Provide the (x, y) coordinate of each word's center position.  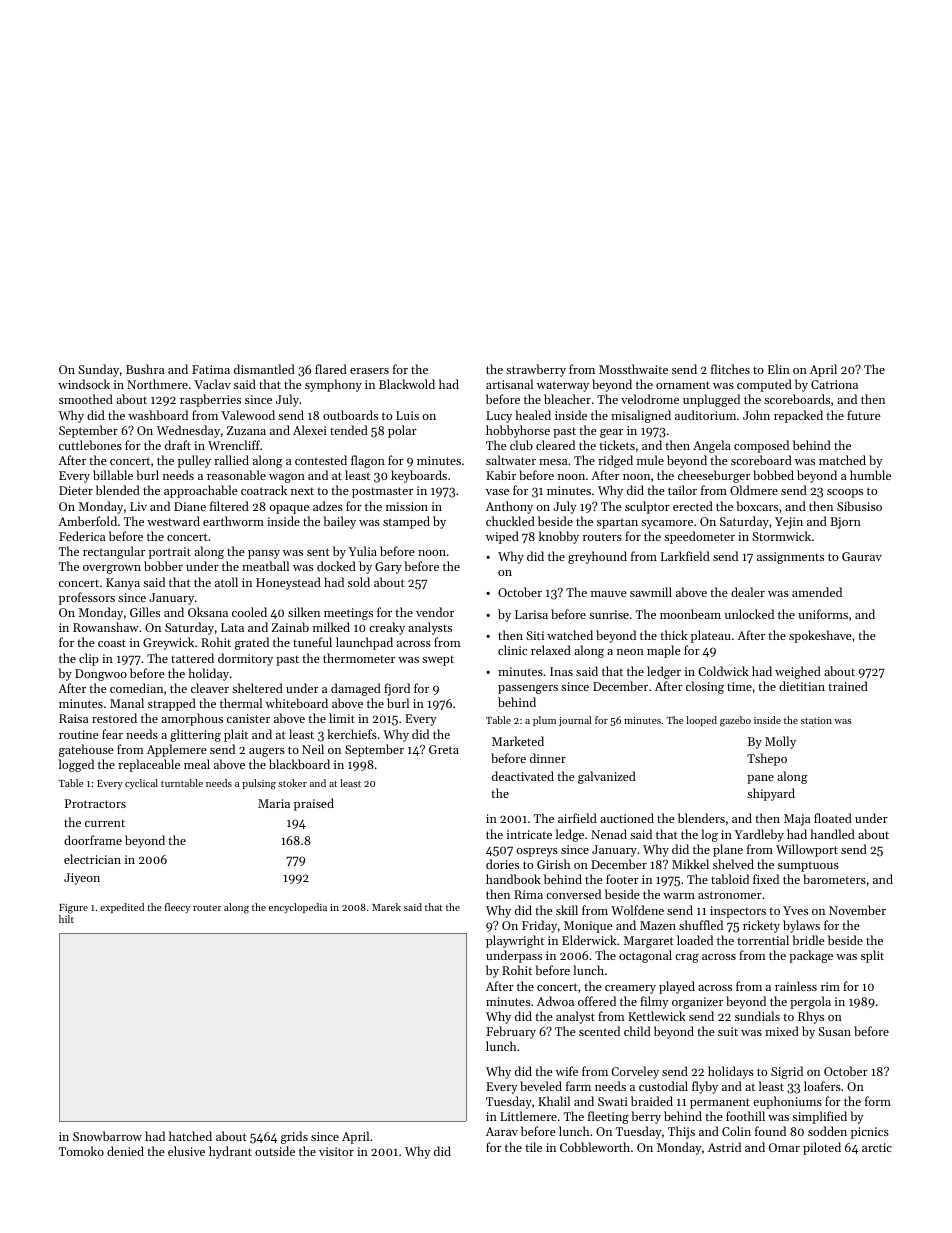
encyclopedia (298, 908)
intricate (529, 834)
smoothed (86, 399)
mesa (553, 462)
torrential (763, 940)
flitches (730, 369)
